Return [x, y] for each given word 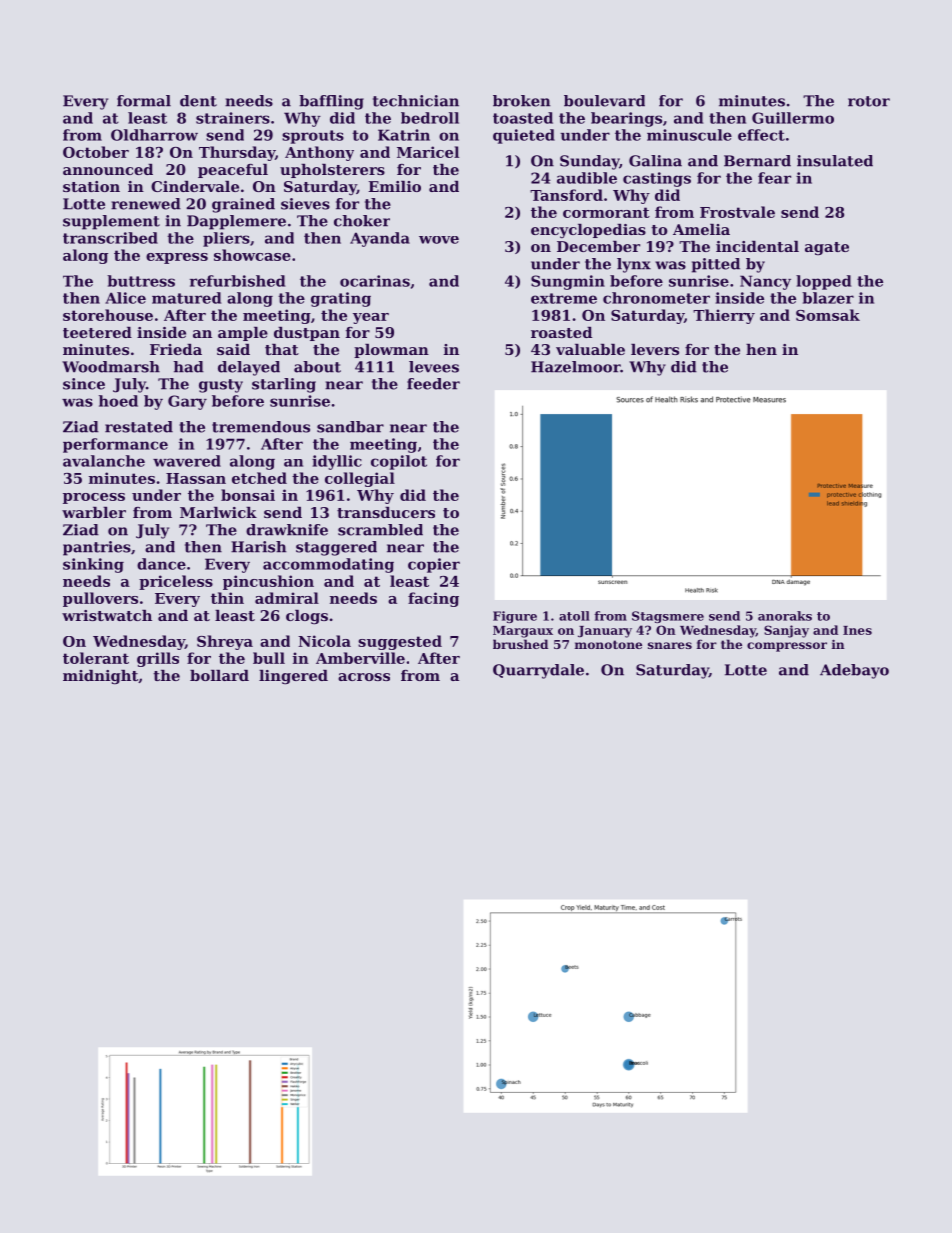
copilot [399, 462]
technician [416, 101]
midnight [100, 677]
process [94, 498]
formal [144, 101]
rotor [869, 101]
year [371, 318]
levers [655, 349]
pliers [226, 239]
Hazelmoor [575, 367]
